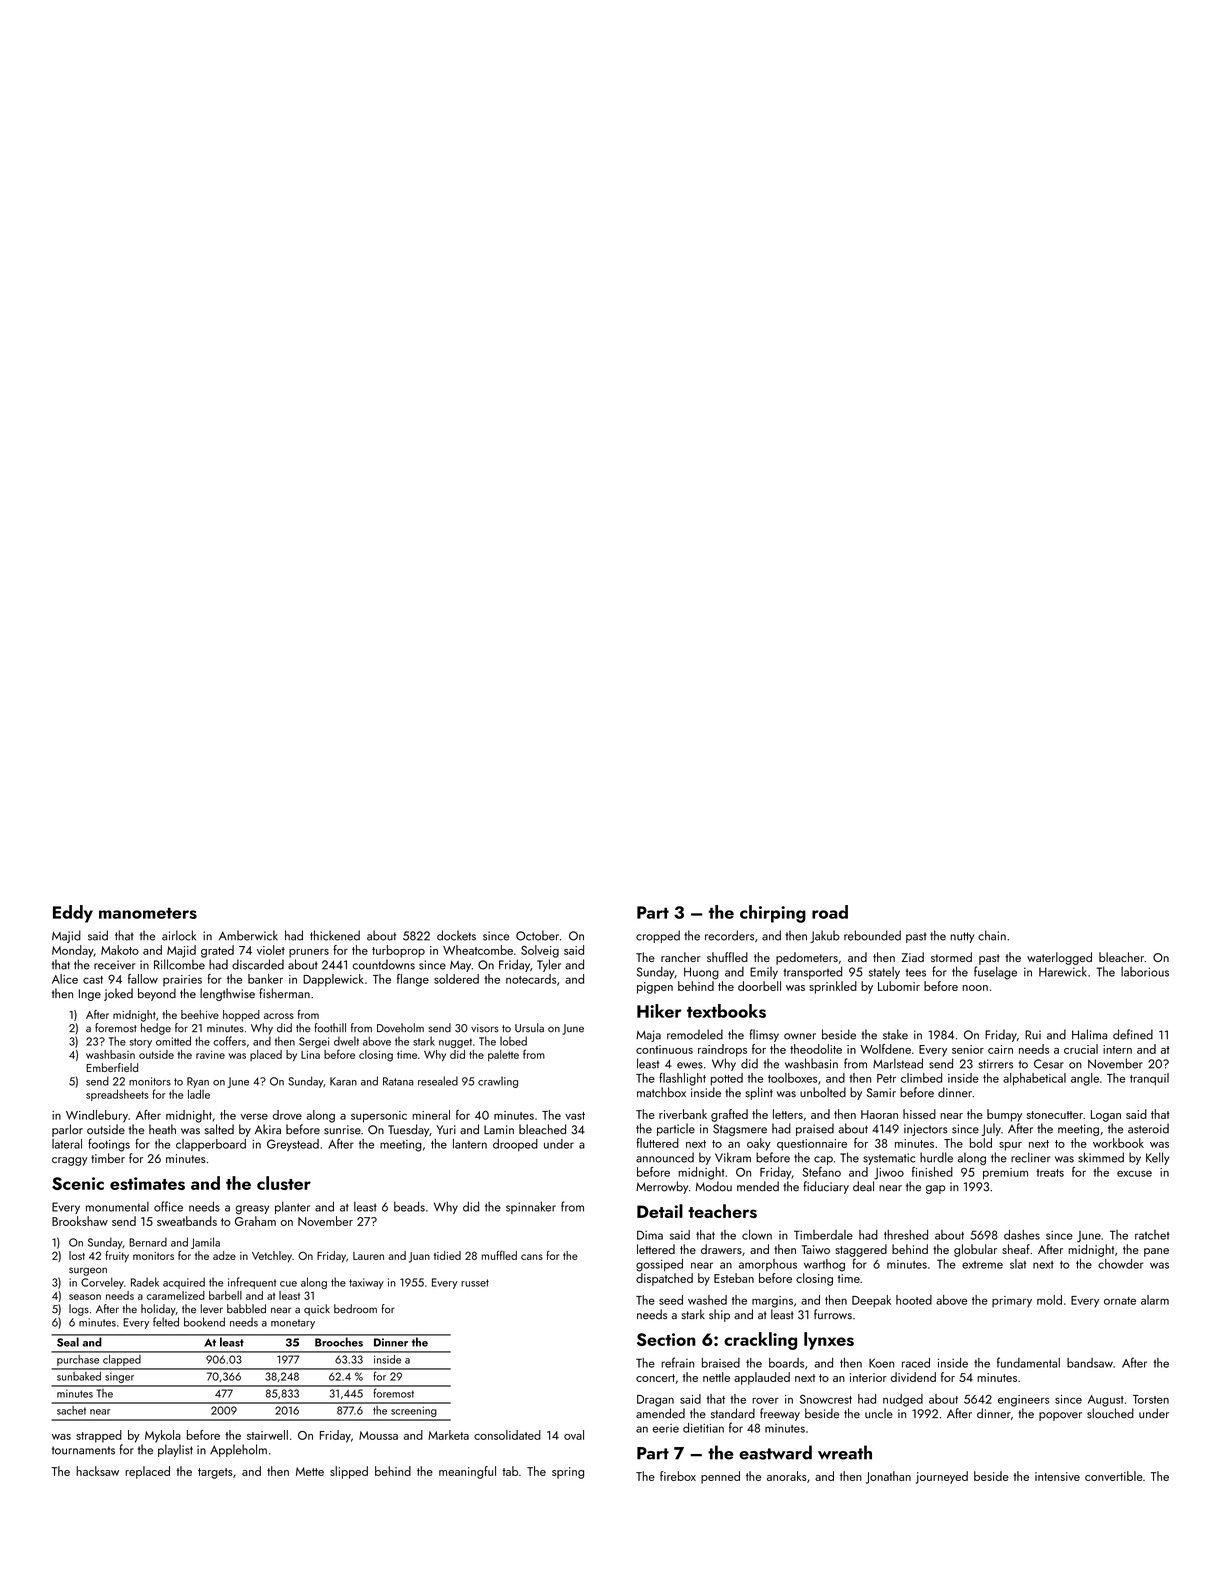 The width and height of the page is (1221, 1580). I want to click on palette, so click(503, 1055).
